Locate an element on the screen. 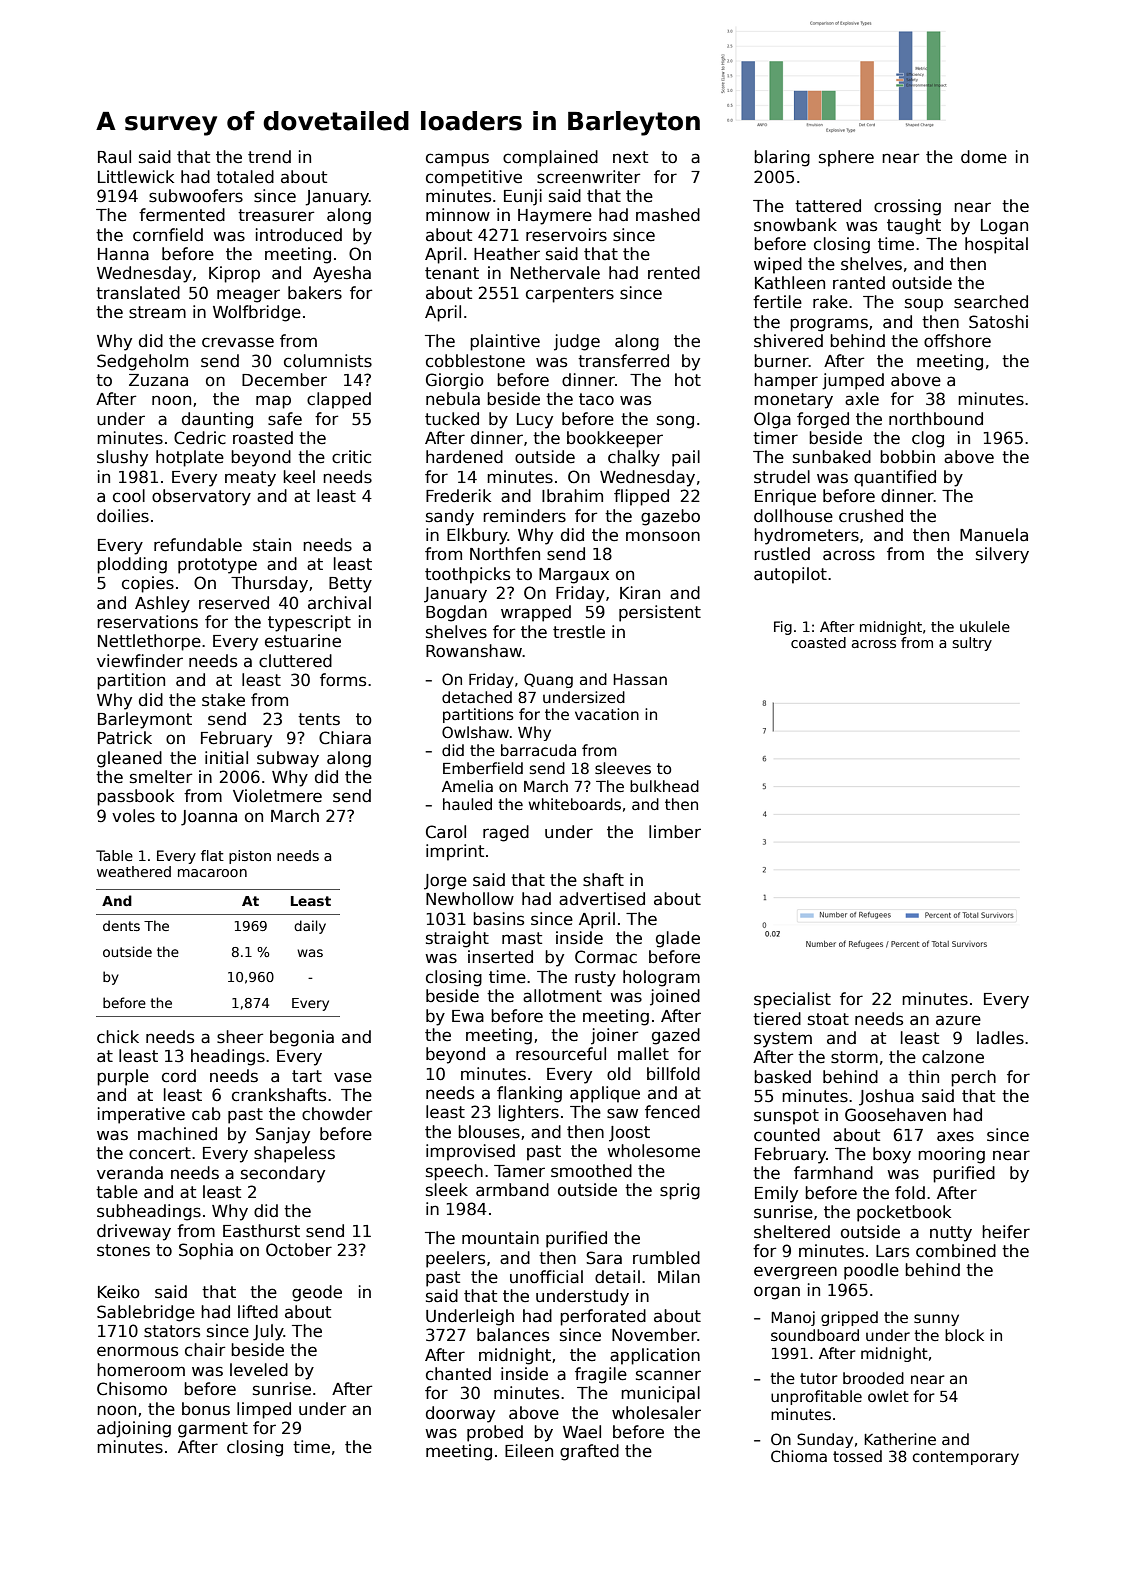  coasted is located at coordinates (818, 642).
